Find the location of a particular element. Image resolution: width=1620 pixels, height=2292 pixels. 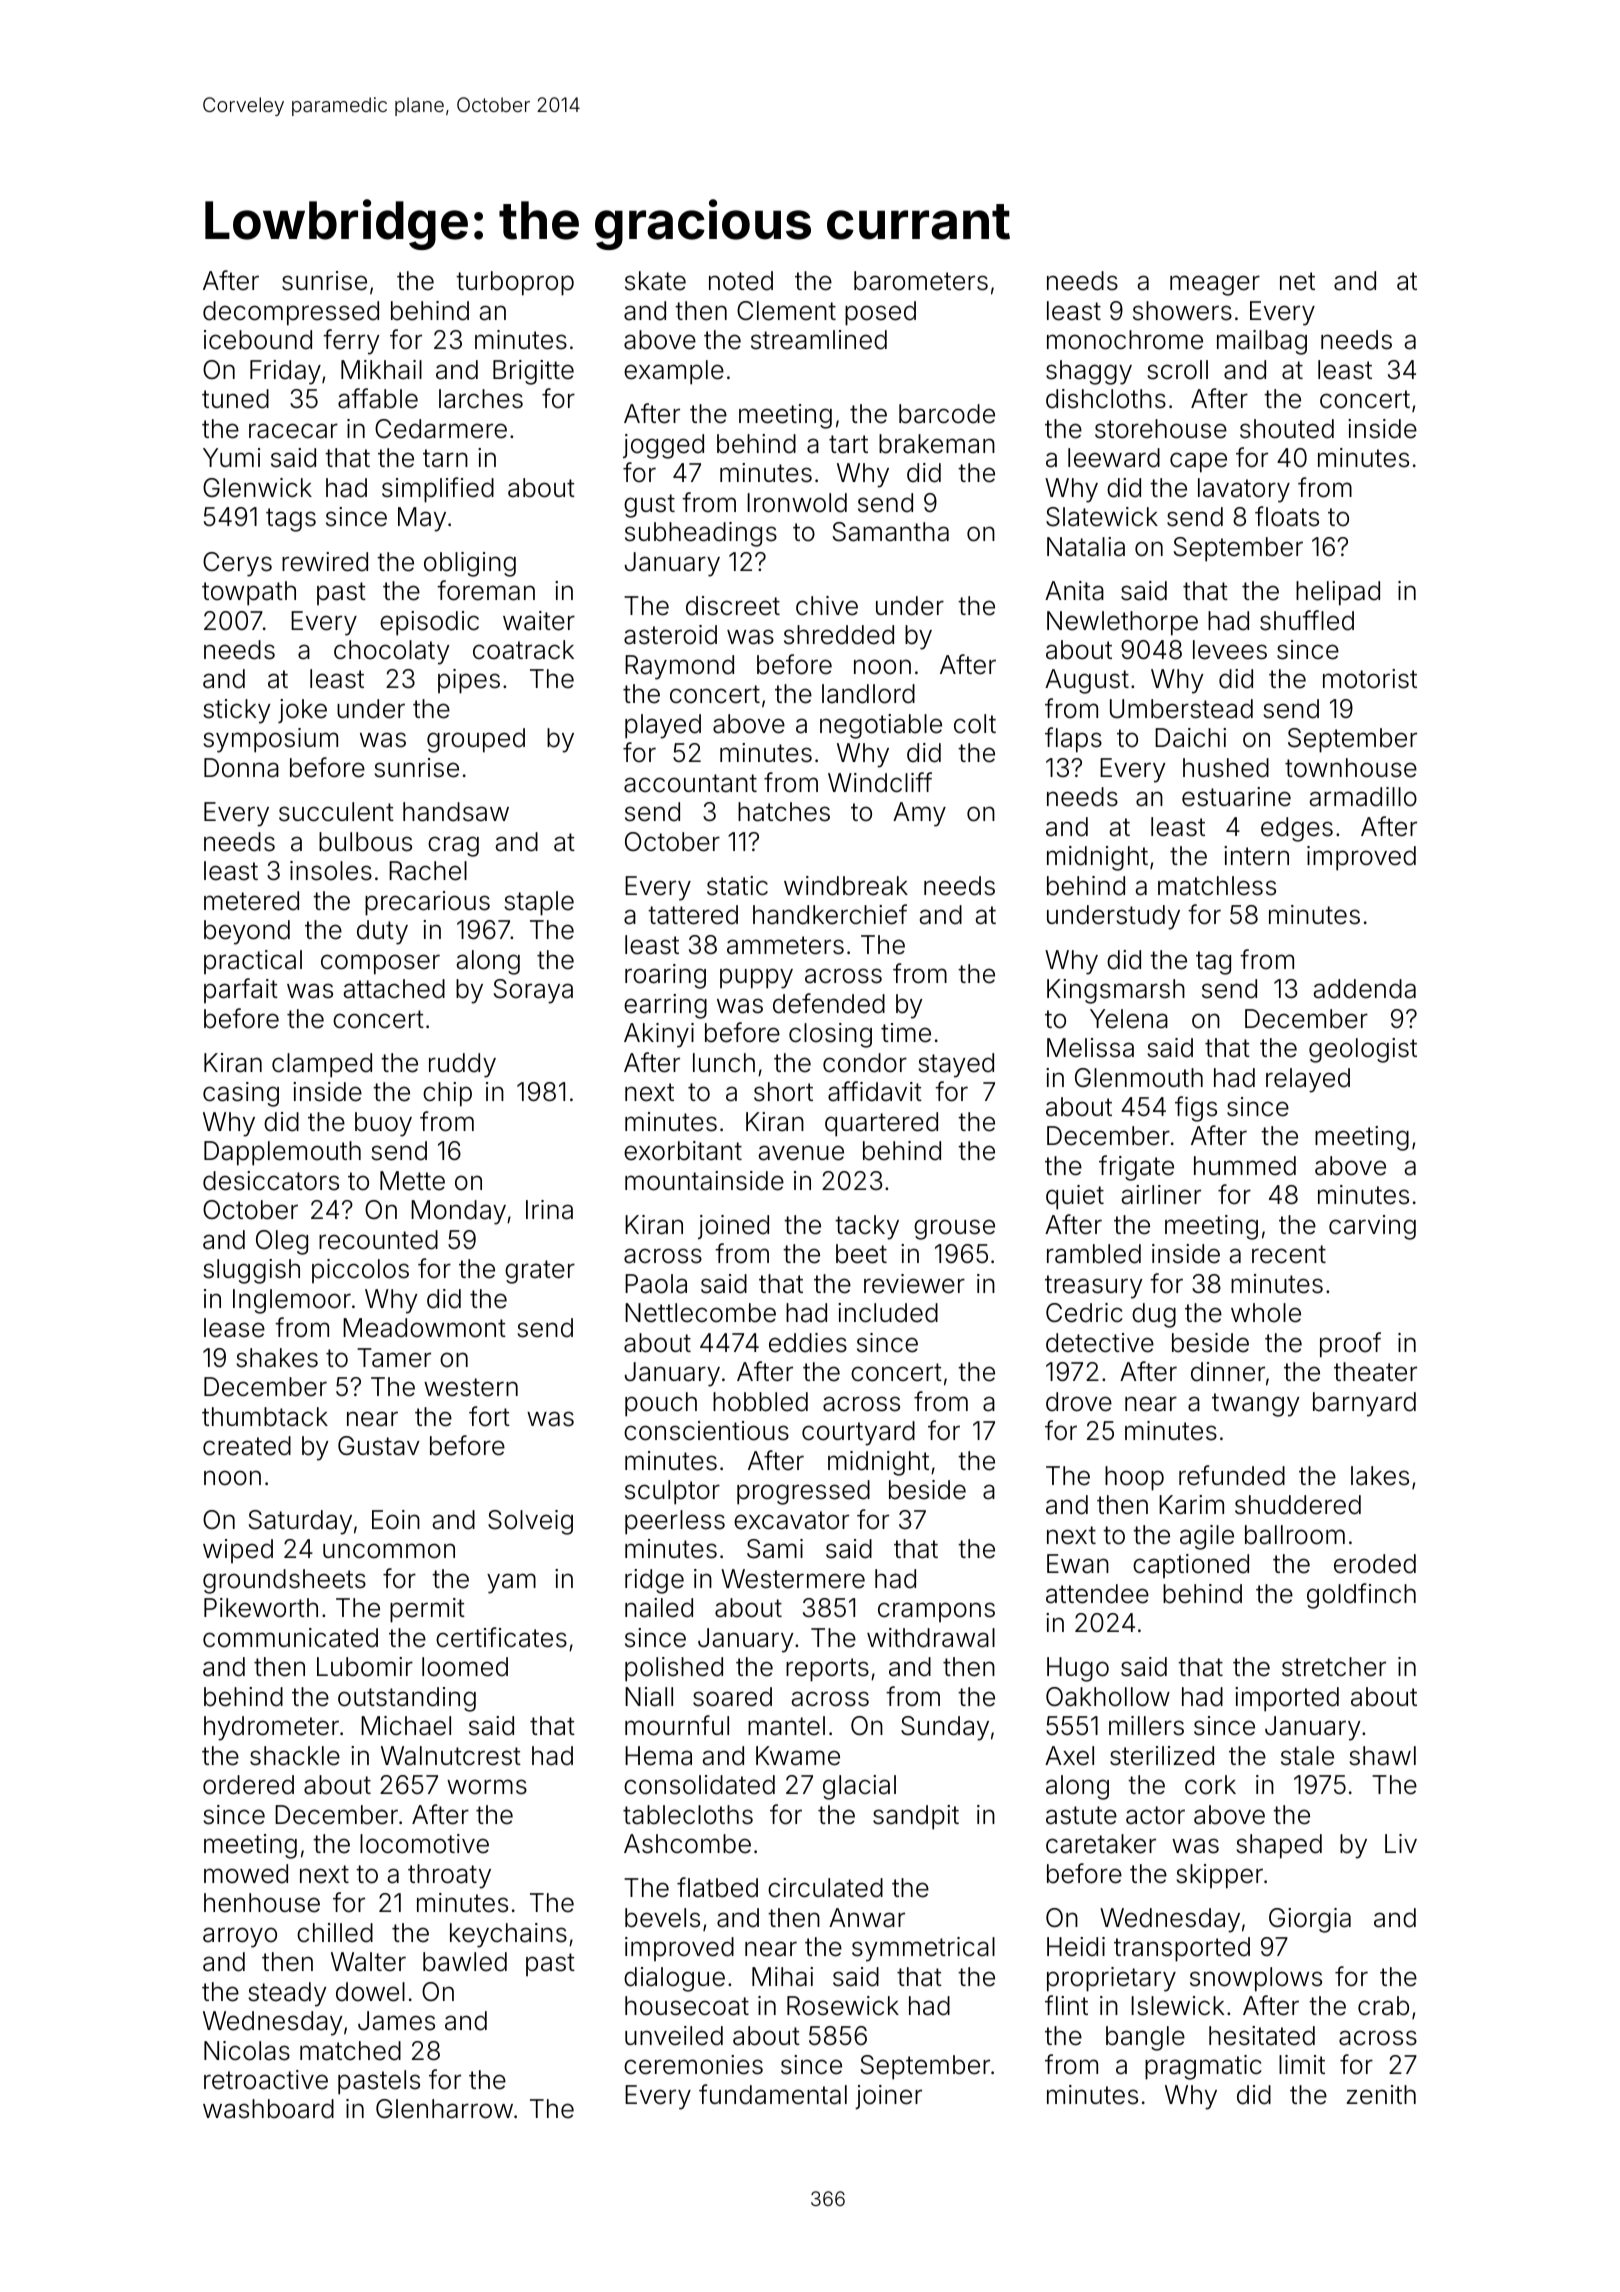

crag is located at coordinates (453, 846).
